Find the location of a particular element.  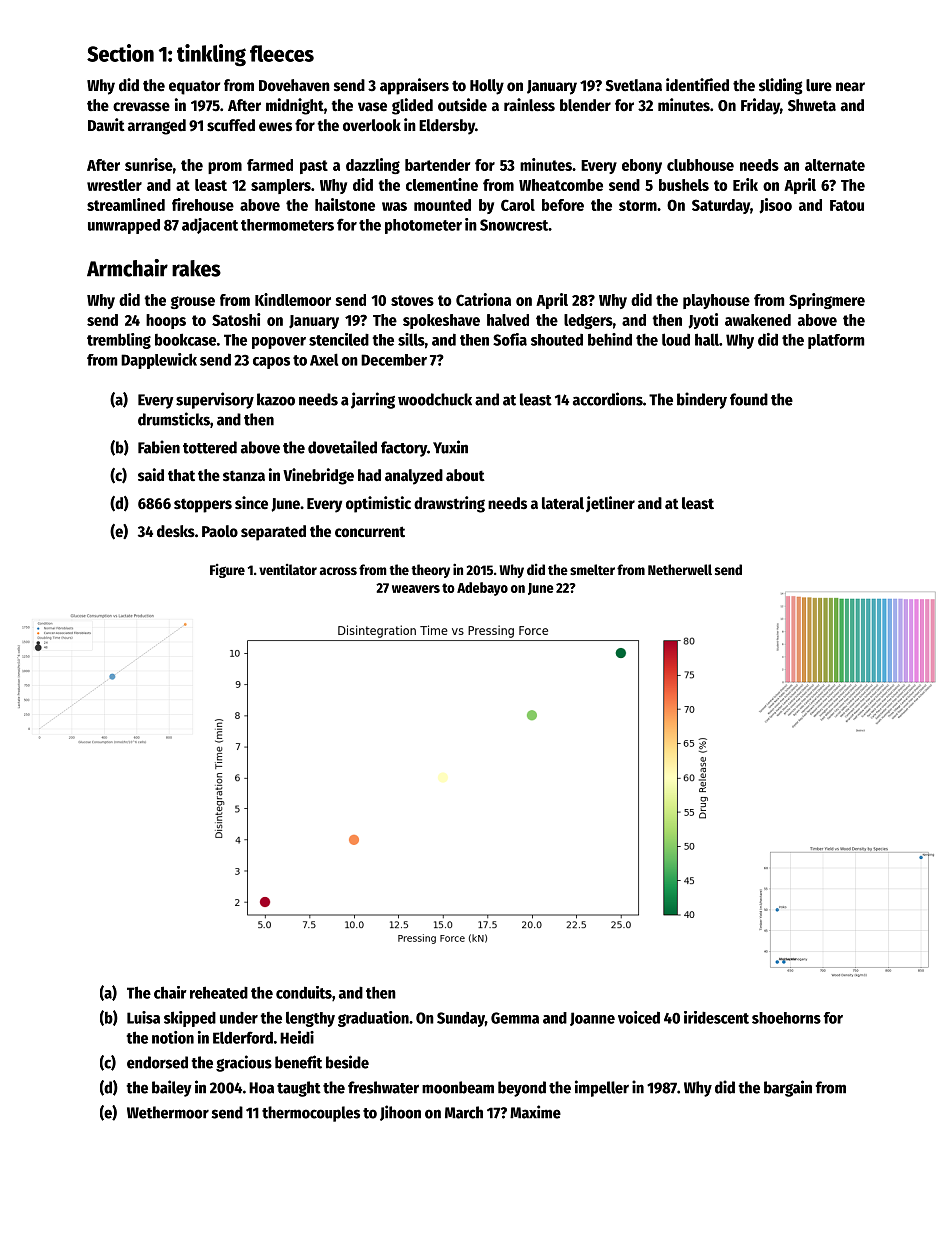

bargain is located at coordinates (788, 1088).
